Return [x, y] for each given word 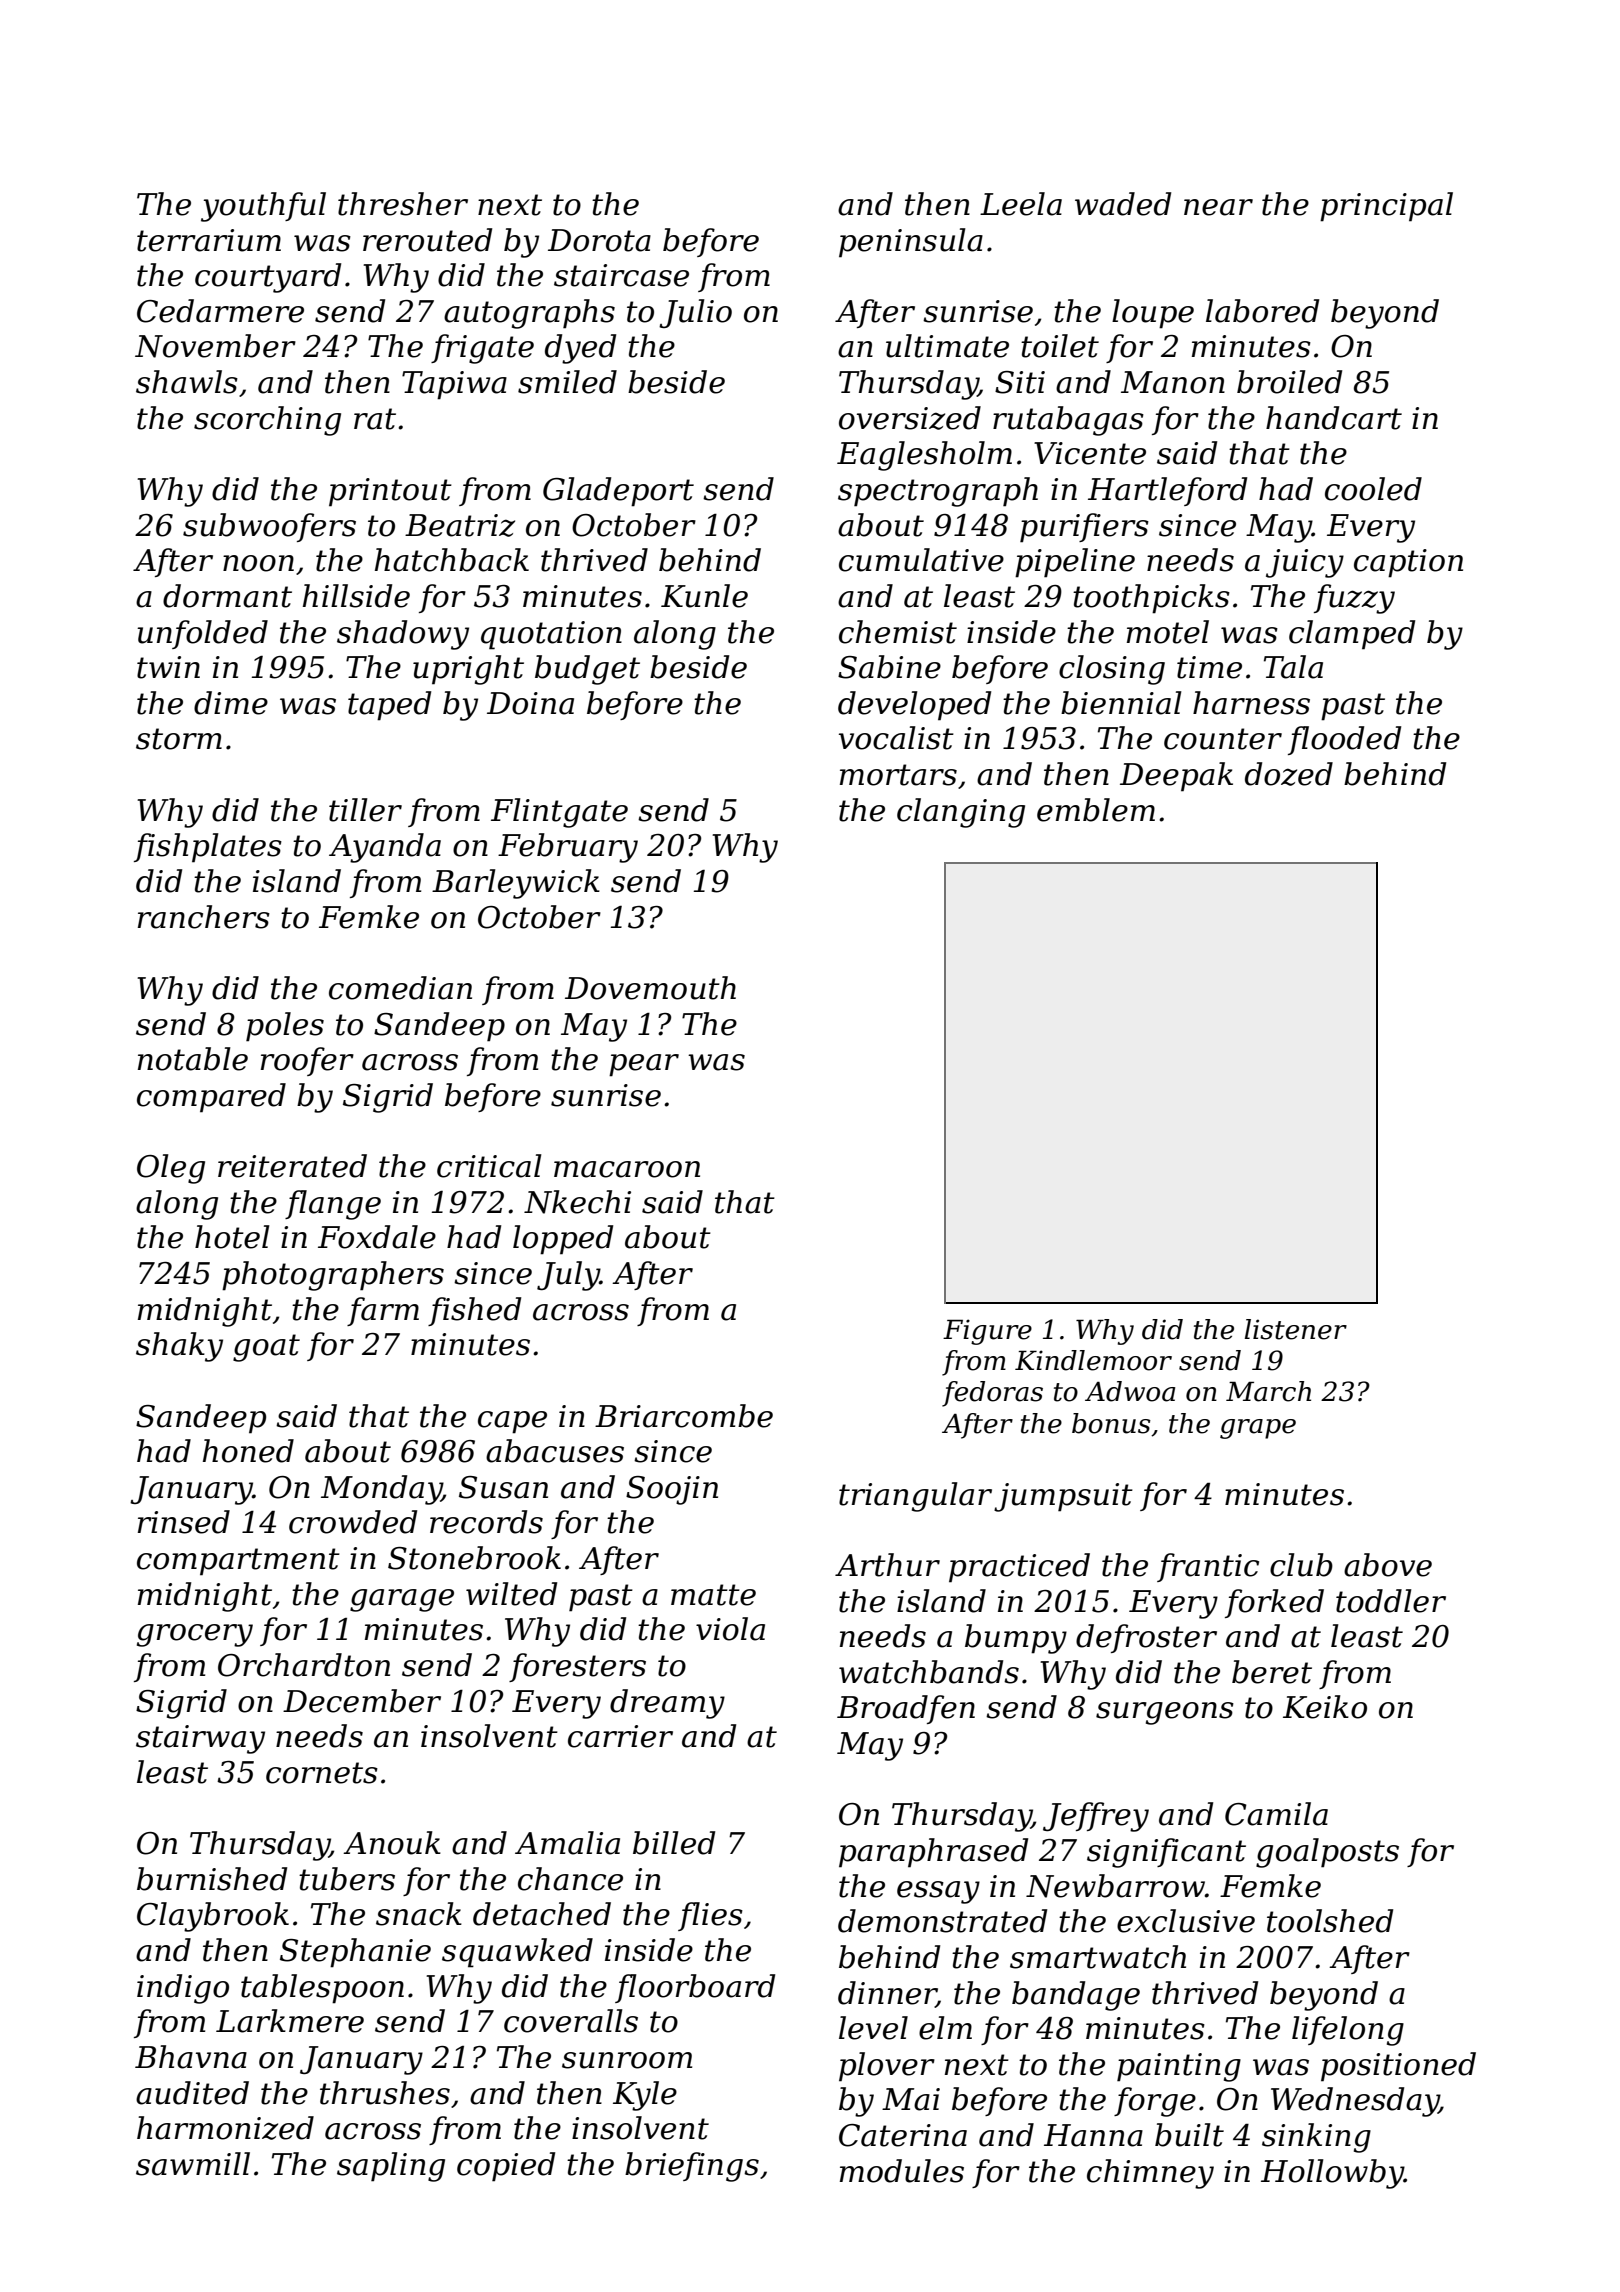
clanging [961, 813]
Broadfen [906, 1709]
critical [489, 1166]
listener [1296, 1329]
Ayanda [385, 848]
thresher [403, 204]
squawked [517, 1953]
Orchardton [304, 1665]
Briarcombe [684, 1416]
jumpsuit [1063, 1497]
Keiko [1325, 1707]
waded [1123, 204]
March [1268, 1391]
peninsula [911, 243]
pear [644, 1065]
